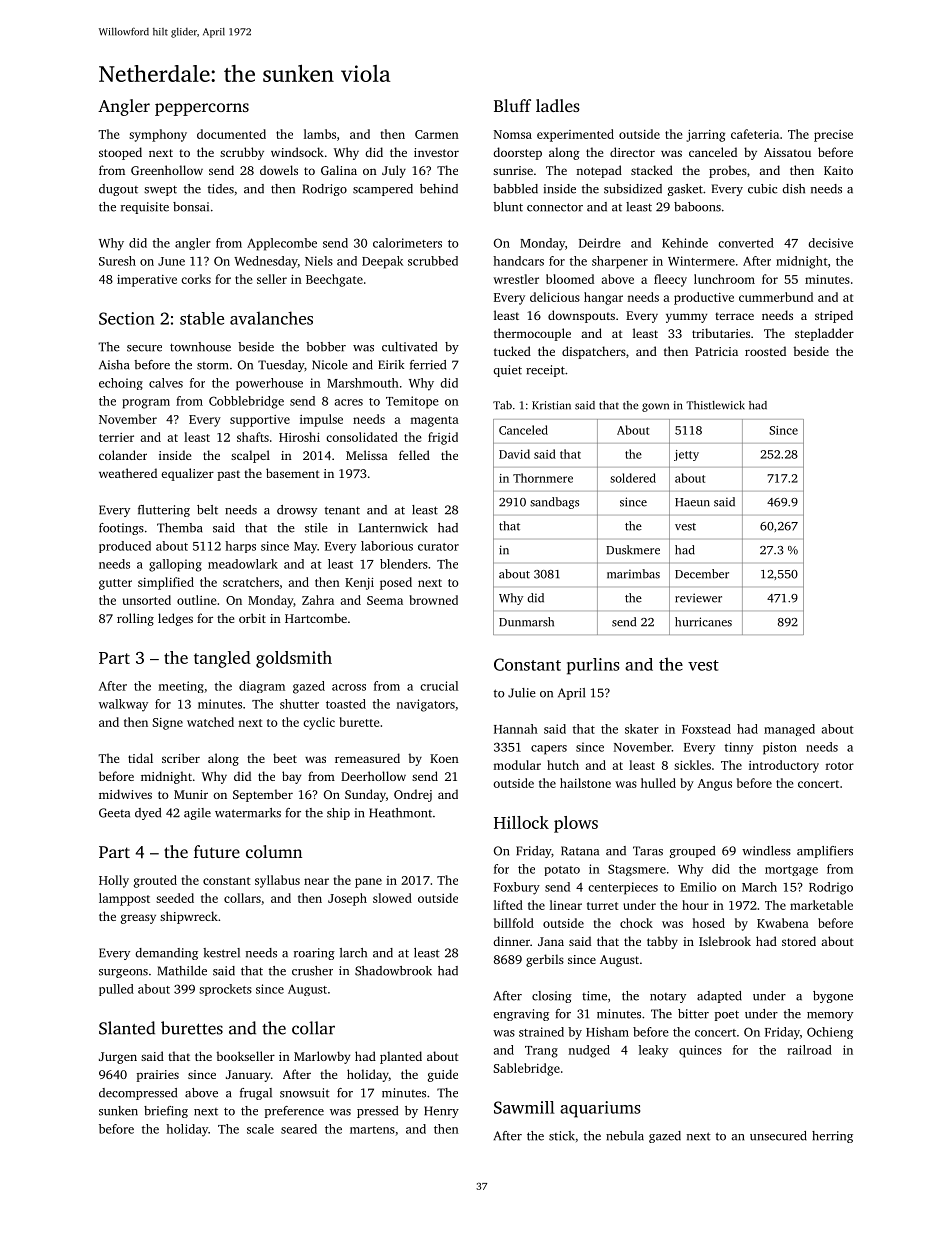 Image resolution: width=952 pixels, height=1233 pixels. Describe the element at coordinates (832, 1137) in the image. I see `herring` at that location.
